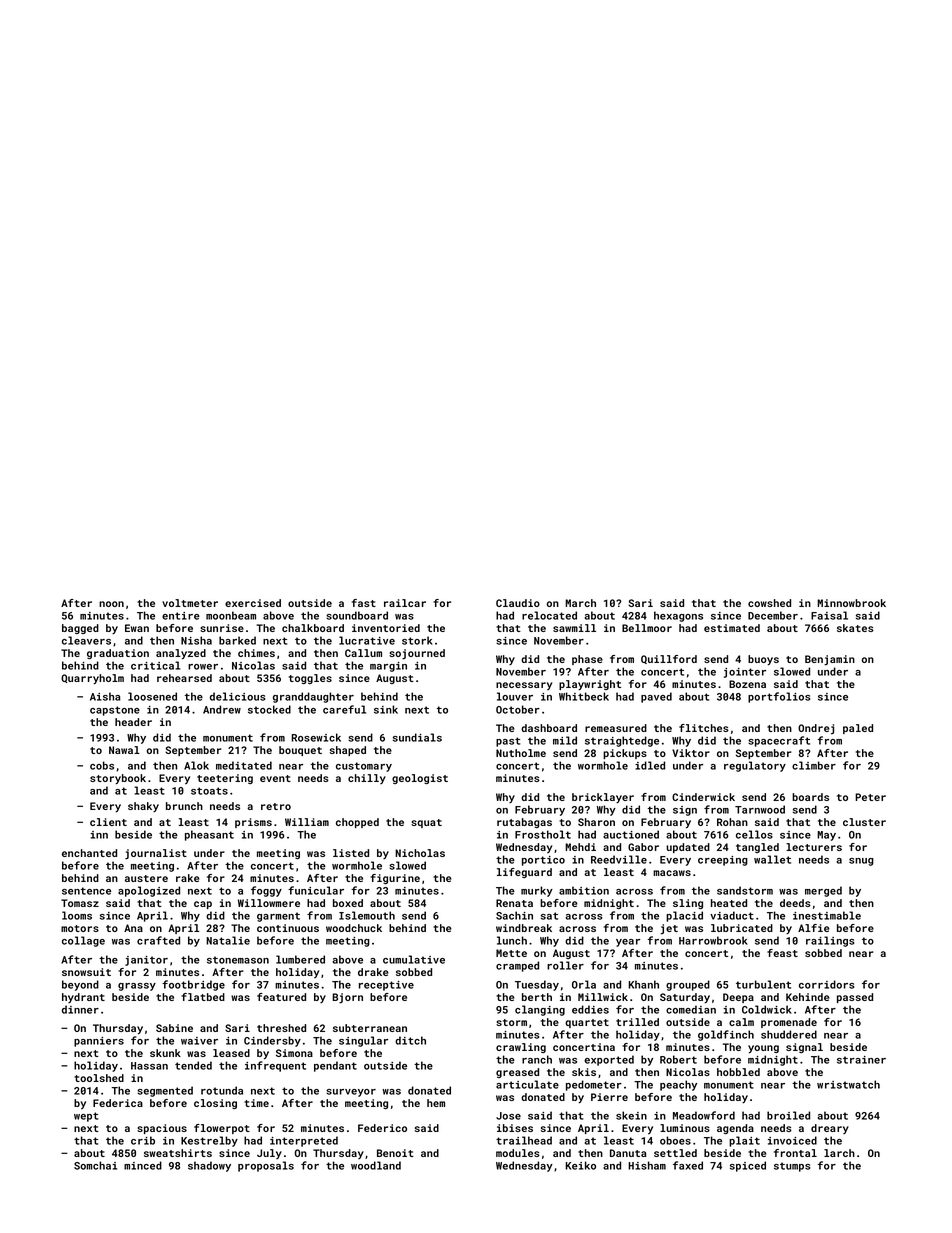 The width and height of the image is (952, 1233). Describe the element at coordinates (95, 1165) in the image. I see `Somchai` at that location.
